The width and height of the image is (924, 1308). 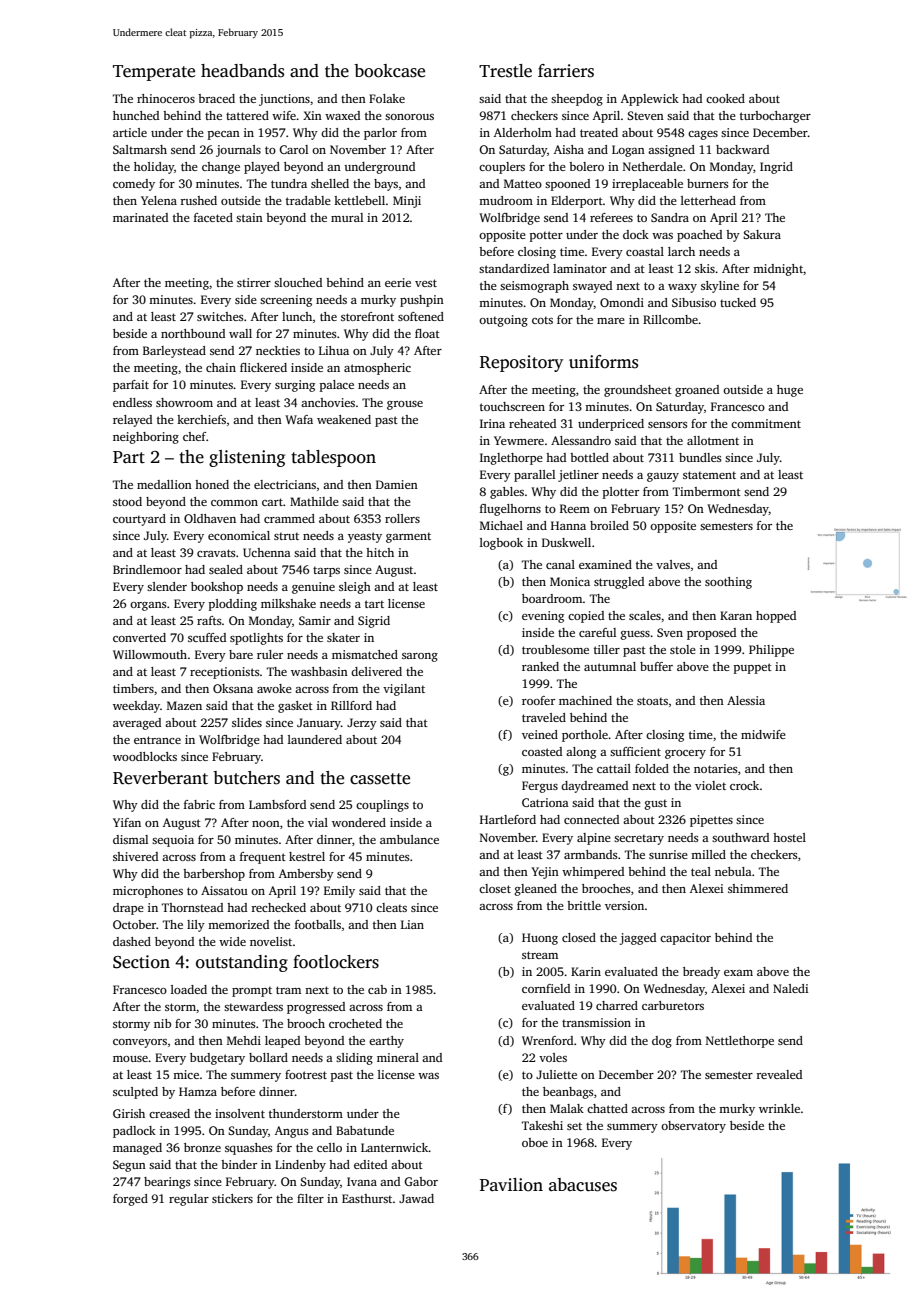 I want to click on Jerzy, so click(x=362, y=724).
